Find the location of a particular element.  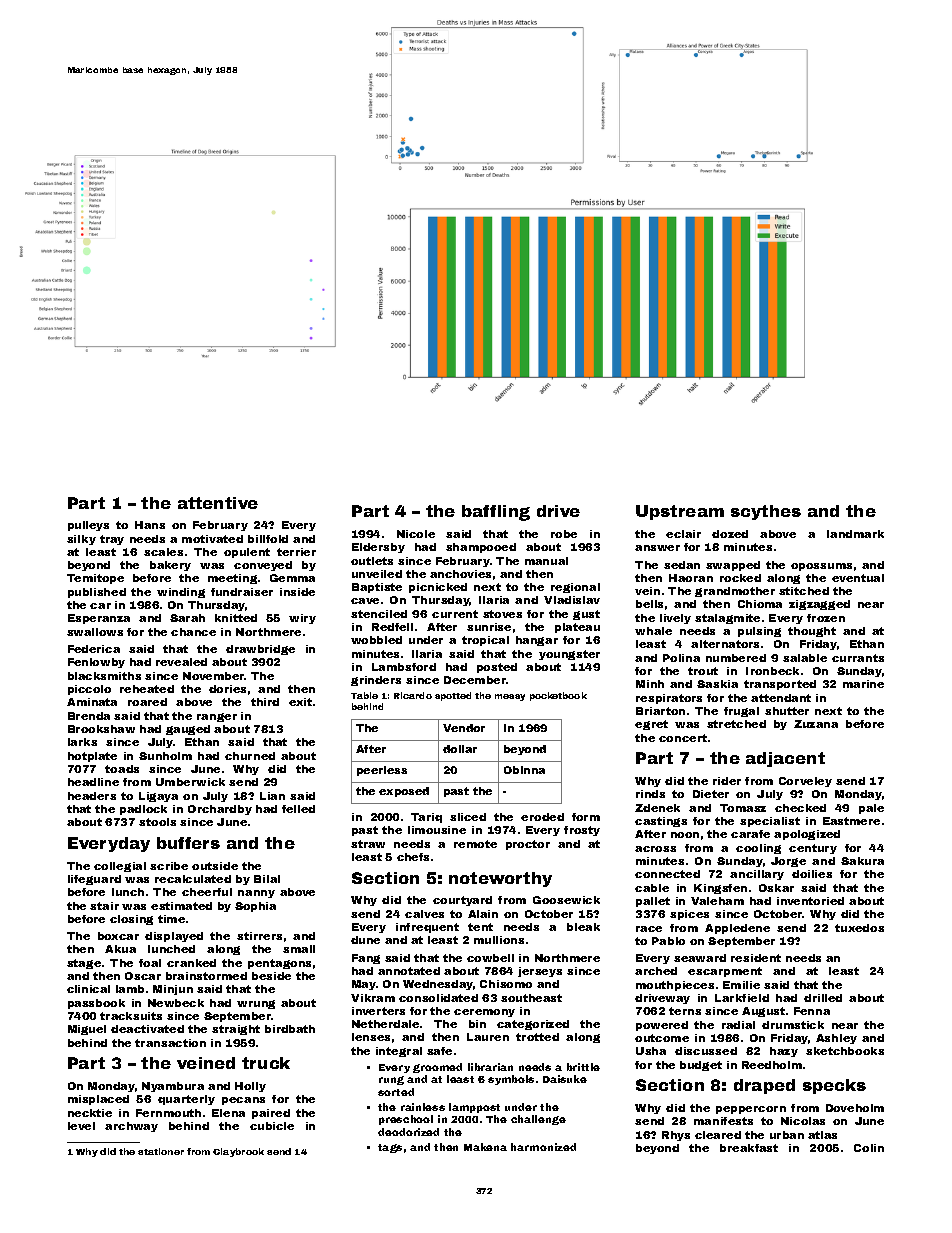

noon is located at coordinates (685, 835).
